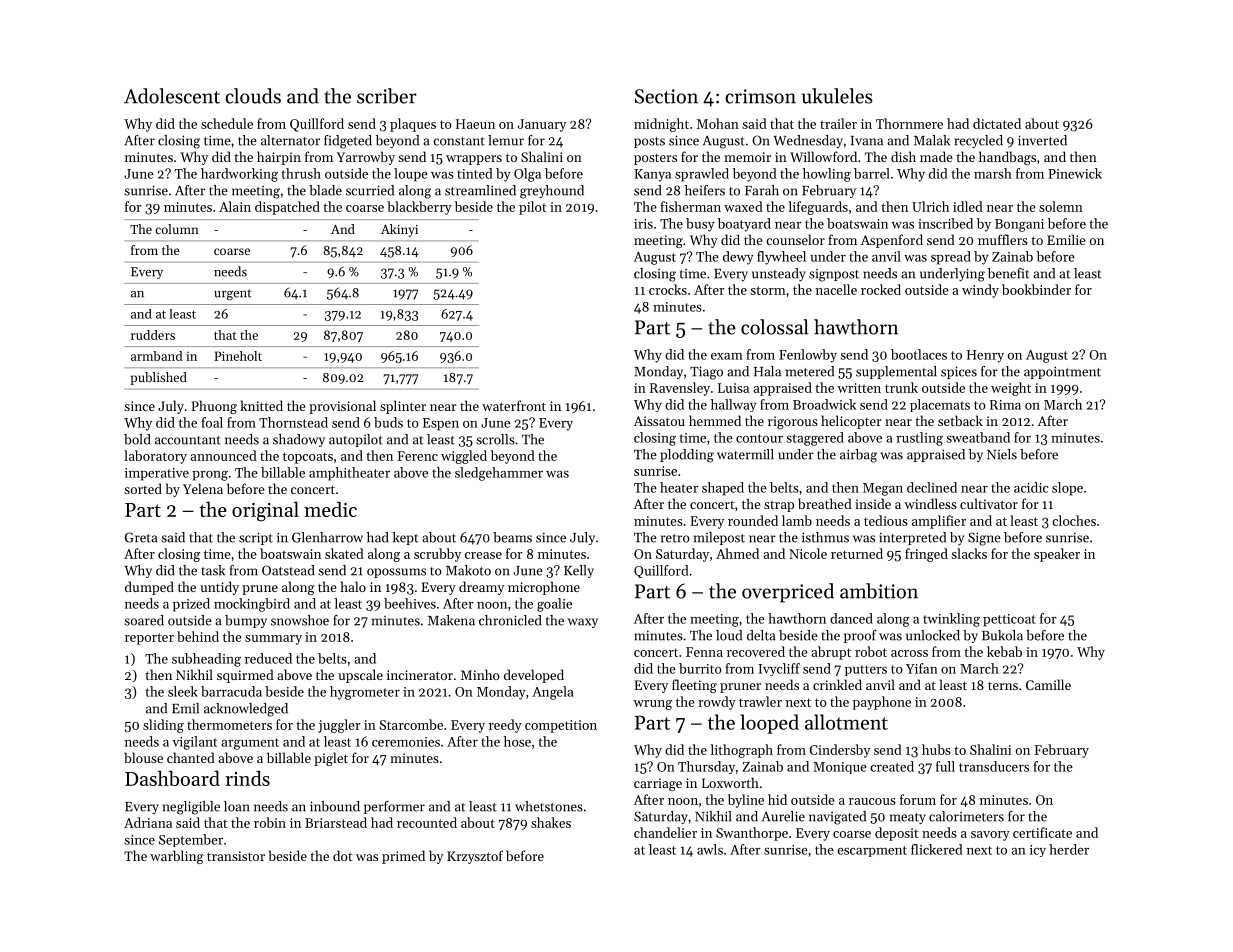  Describe the element at coordinates (666, 96) in the screenshot. I see `Section` at that location.
